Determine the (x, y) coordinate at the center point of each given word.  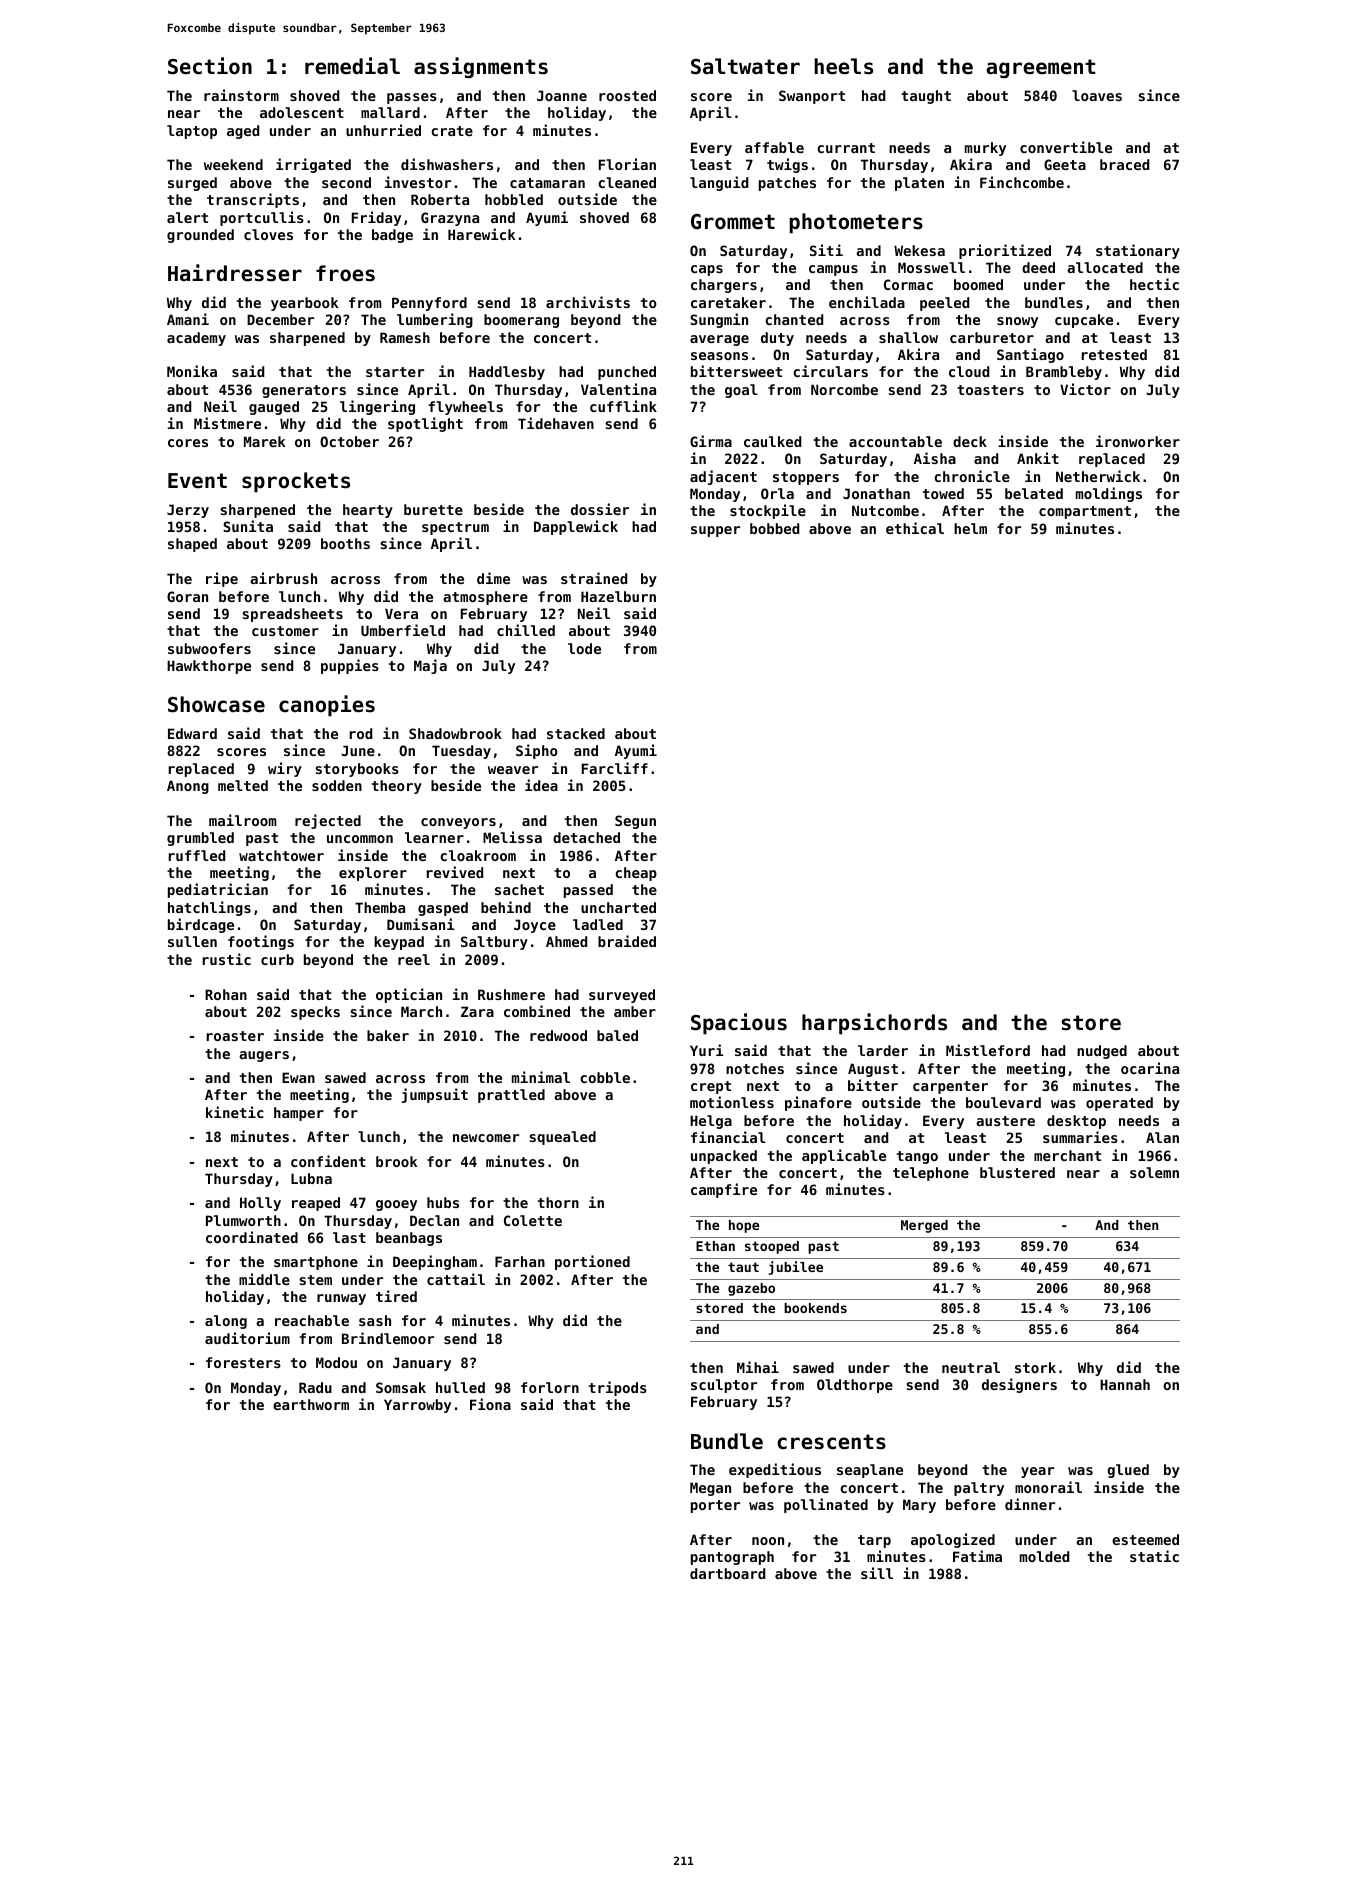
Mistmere (227, 423)
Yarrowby (417, 1406)
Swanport (812, 97)
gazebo (751, 1289)
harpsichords (874, 1024)
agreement (1041, 68)
